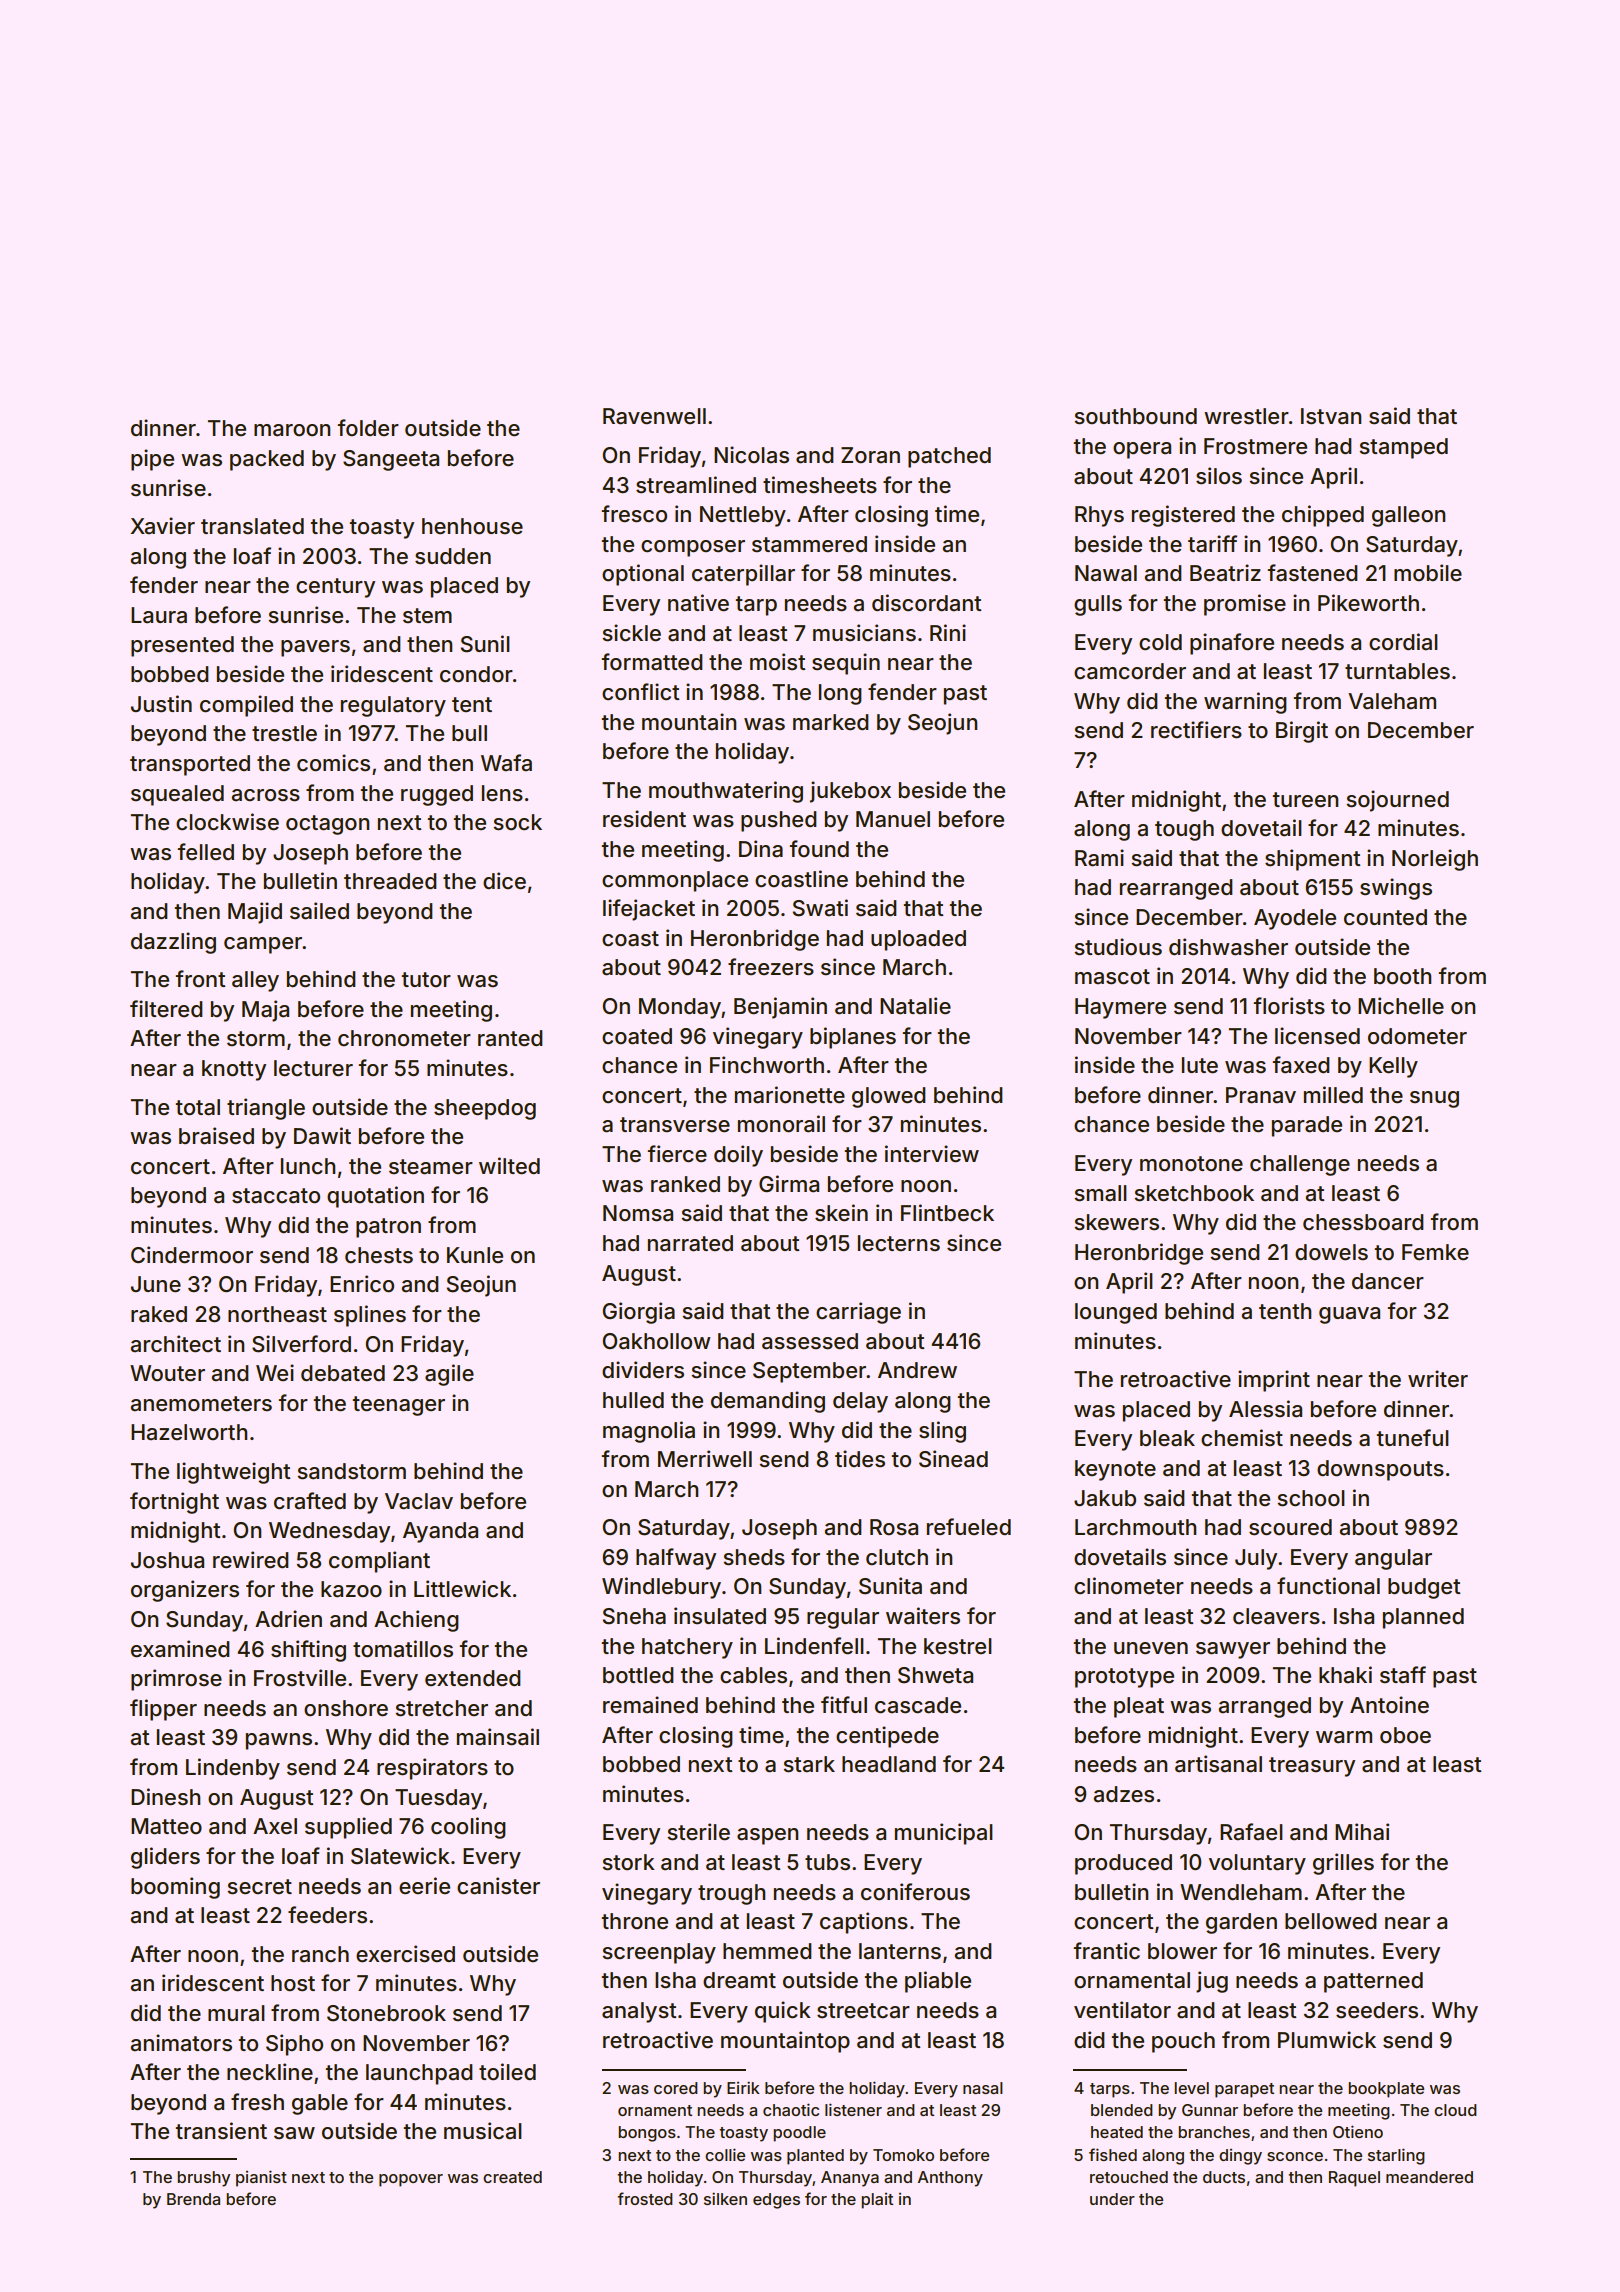 The height and width of the page is (2292, 1620). I want to click on sequin, so click(846, 664).
